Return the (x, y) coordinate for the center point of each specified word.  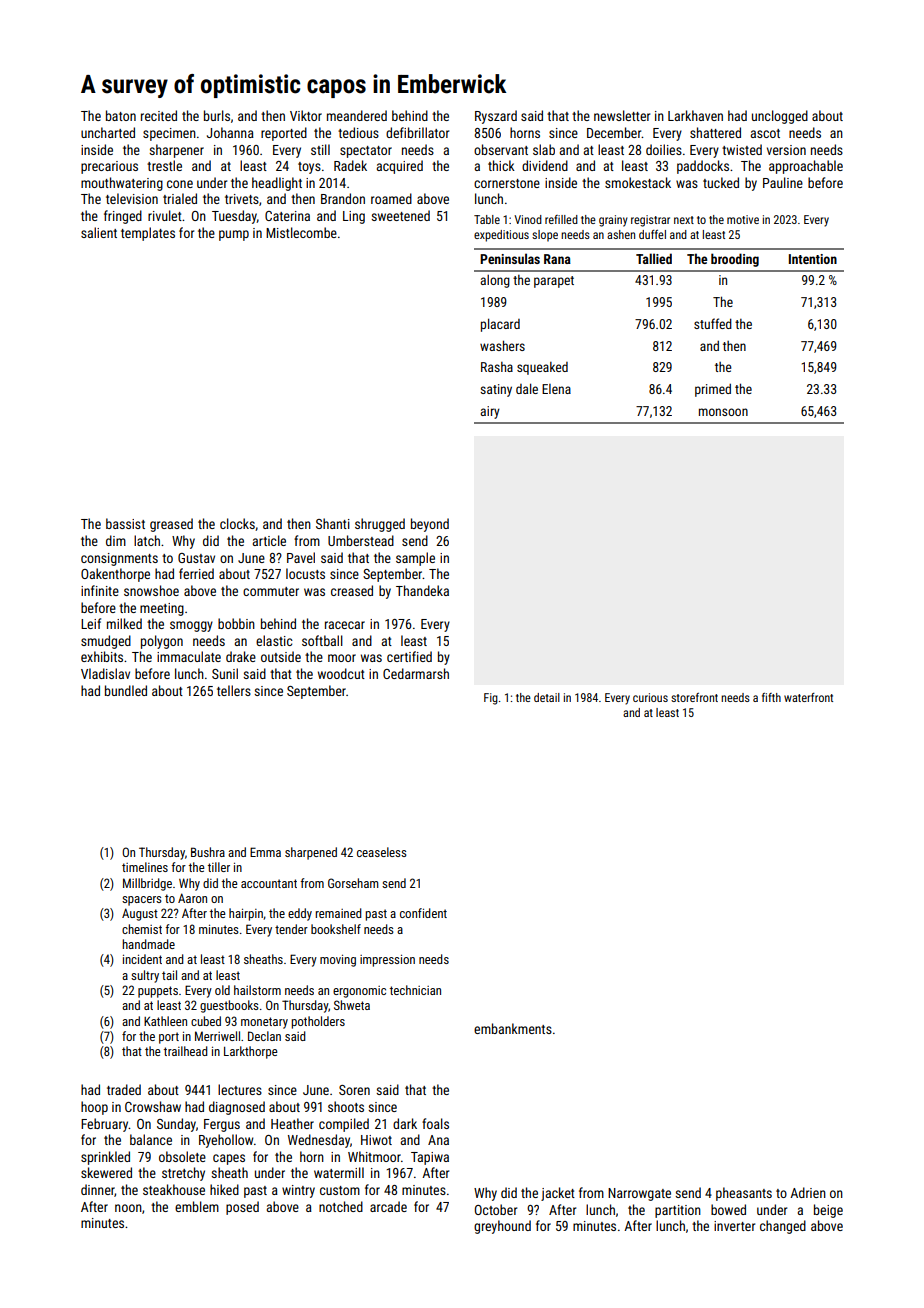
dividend (545, 165)
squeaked (542, 368)
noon (128, 1208)
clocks (237, 523)
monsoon (723, 412)
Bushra (208, 852)
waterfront (808, 697)
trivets (242, 199)
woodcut (341, 673)
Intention (813, 259)
